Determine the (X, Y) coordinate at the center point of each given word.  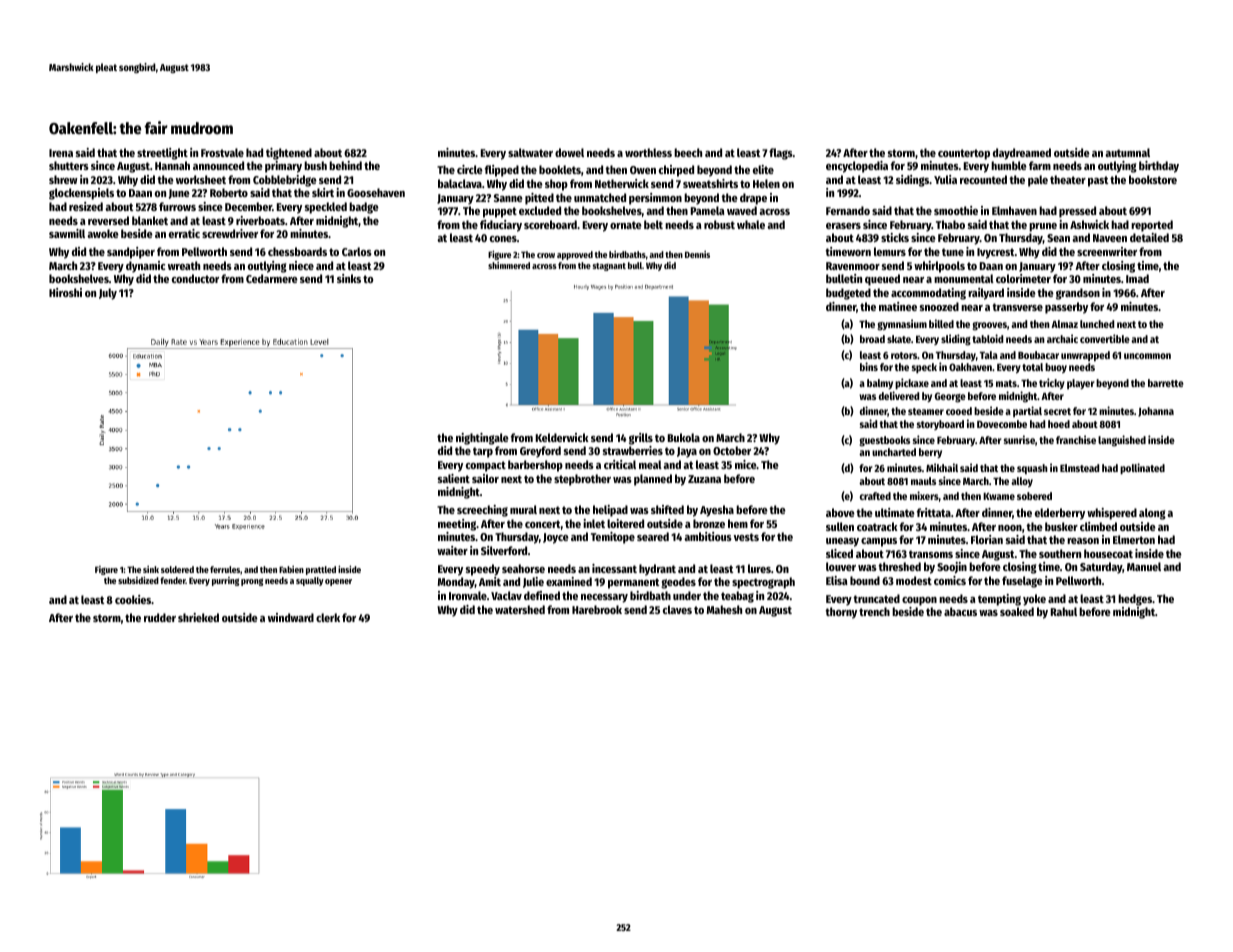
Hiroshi (65, 292)
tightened (289, 154)
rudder (160, 617)
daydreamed (1022, 154)
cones (503, 239)
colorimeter (1023, 278)
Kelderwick (562, 437)
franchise (1076, 439)
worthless (648, 152)
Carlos (357, 251)
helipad (610, 511)
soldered (177, 569)
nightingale (482, 439)
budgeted (848, 294)
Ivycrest (996, 253)
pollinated (1142, 468)
